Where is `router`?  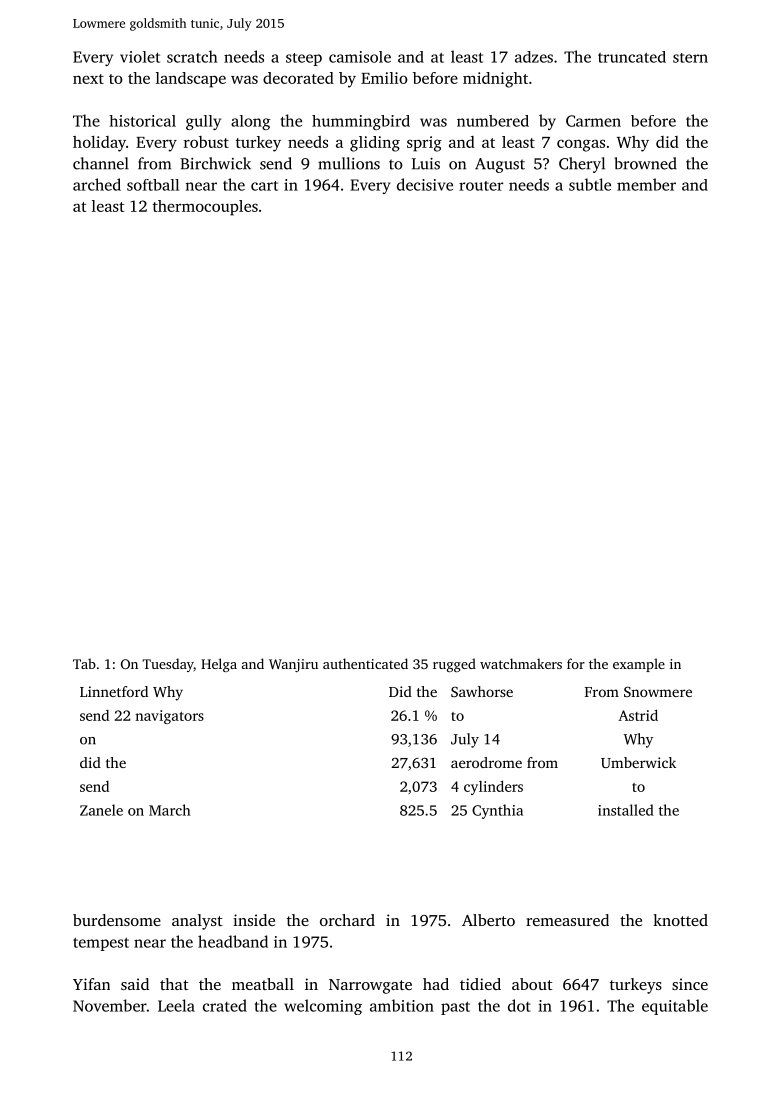
router is located at coordinates (481, 186).
